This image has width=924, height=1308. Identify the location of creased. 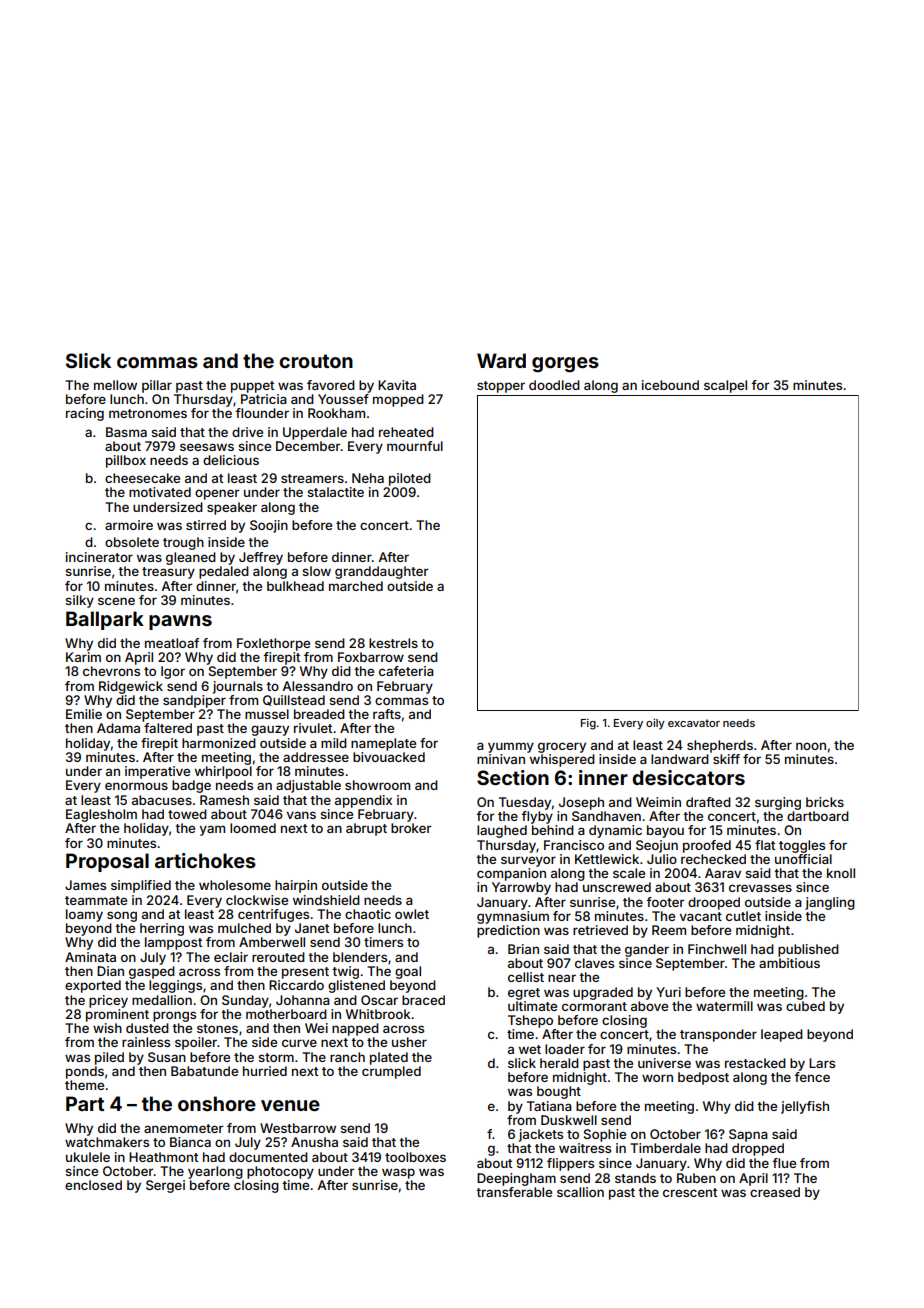
(775, 1192).
